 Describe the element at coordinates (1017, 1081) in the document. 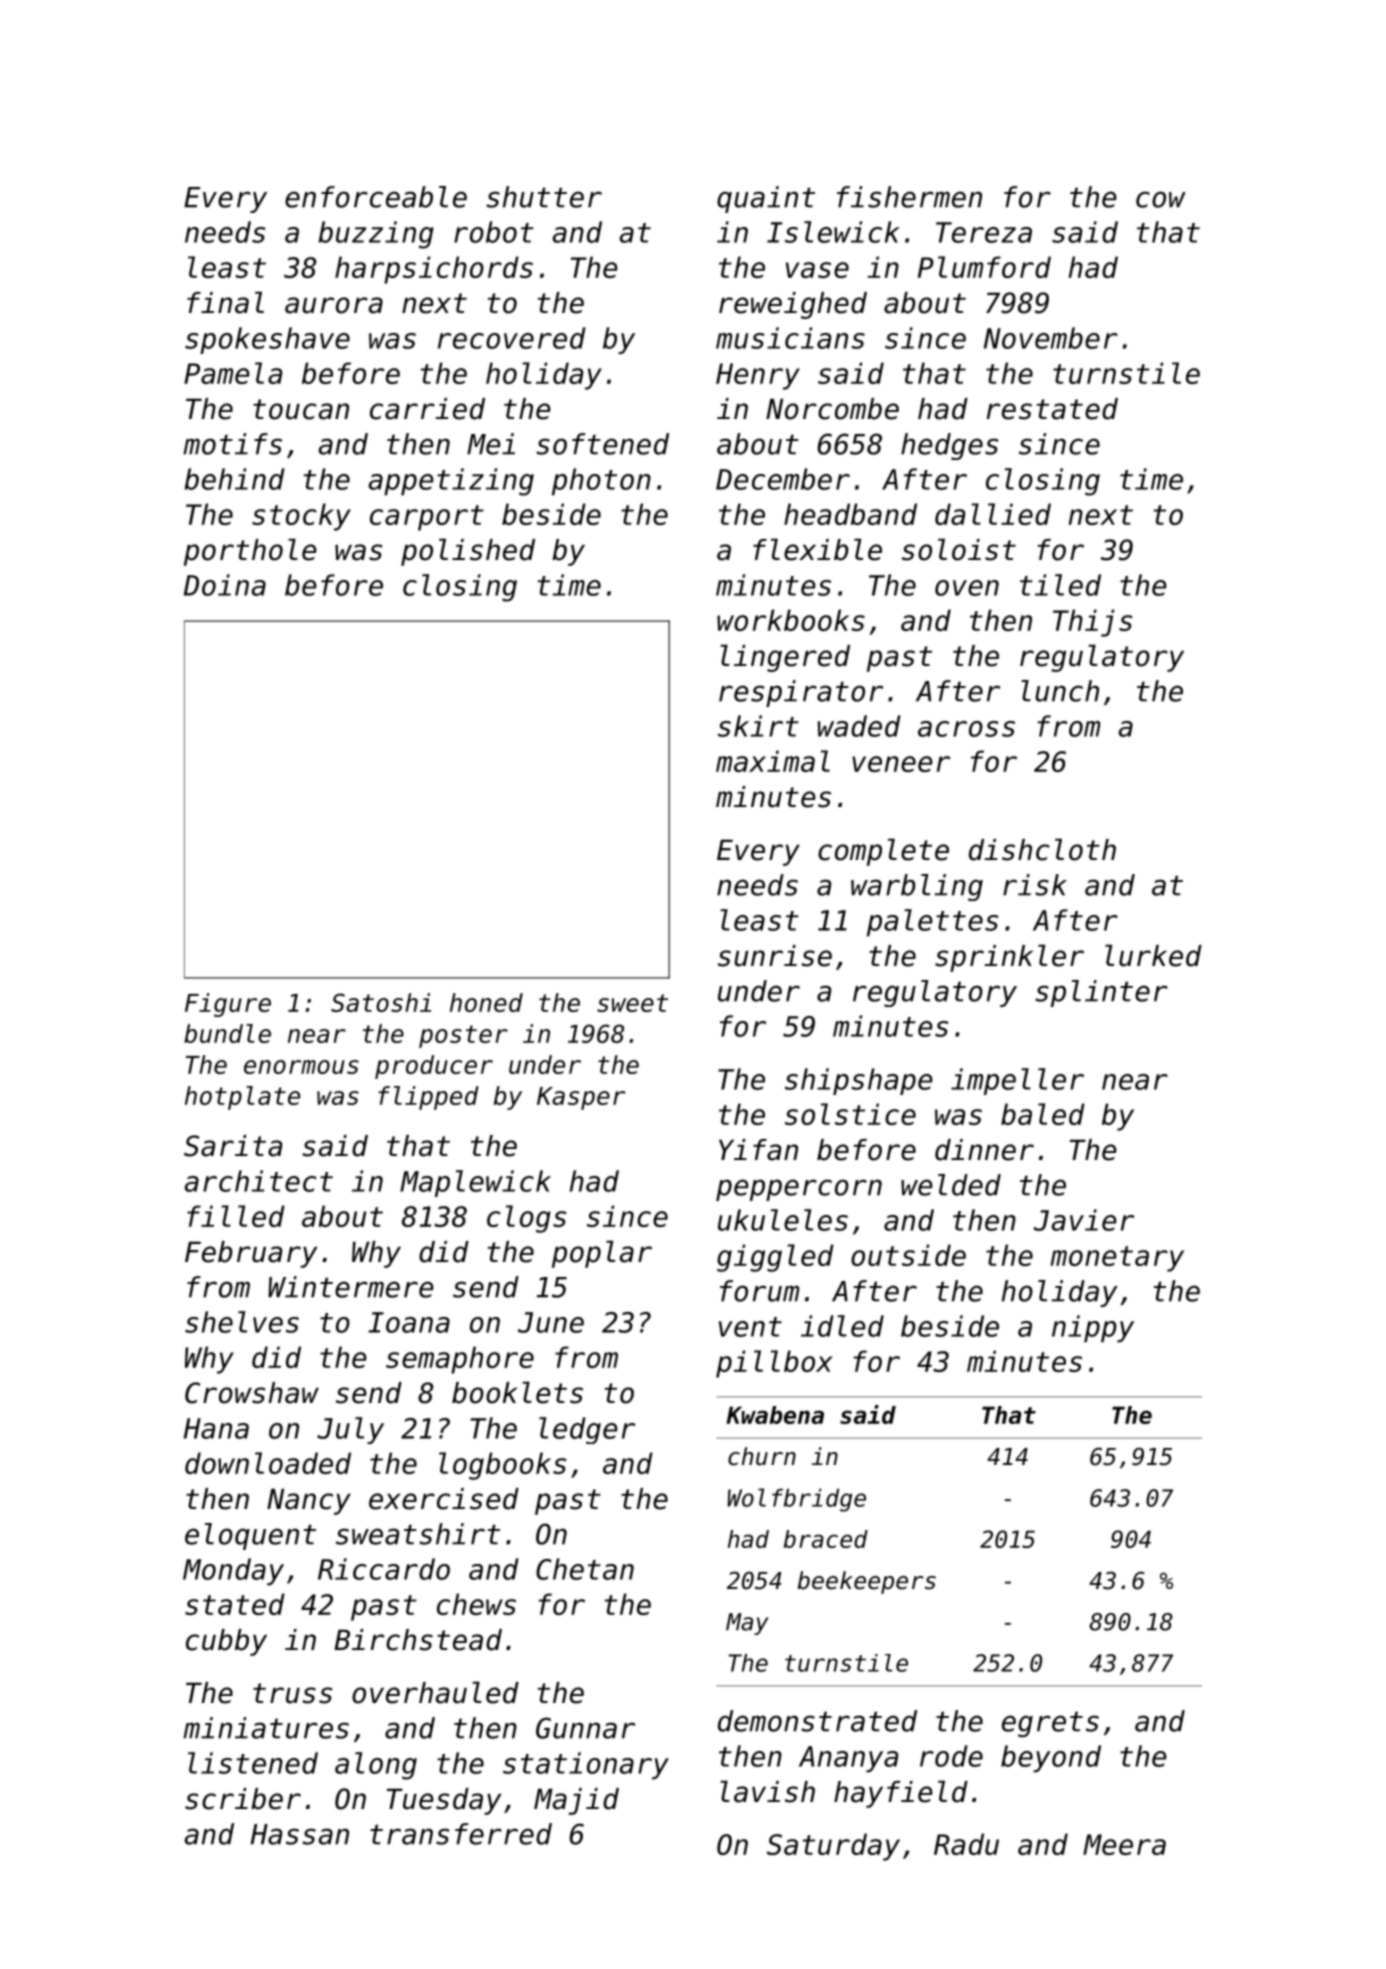

I see `impeller` at that location.
